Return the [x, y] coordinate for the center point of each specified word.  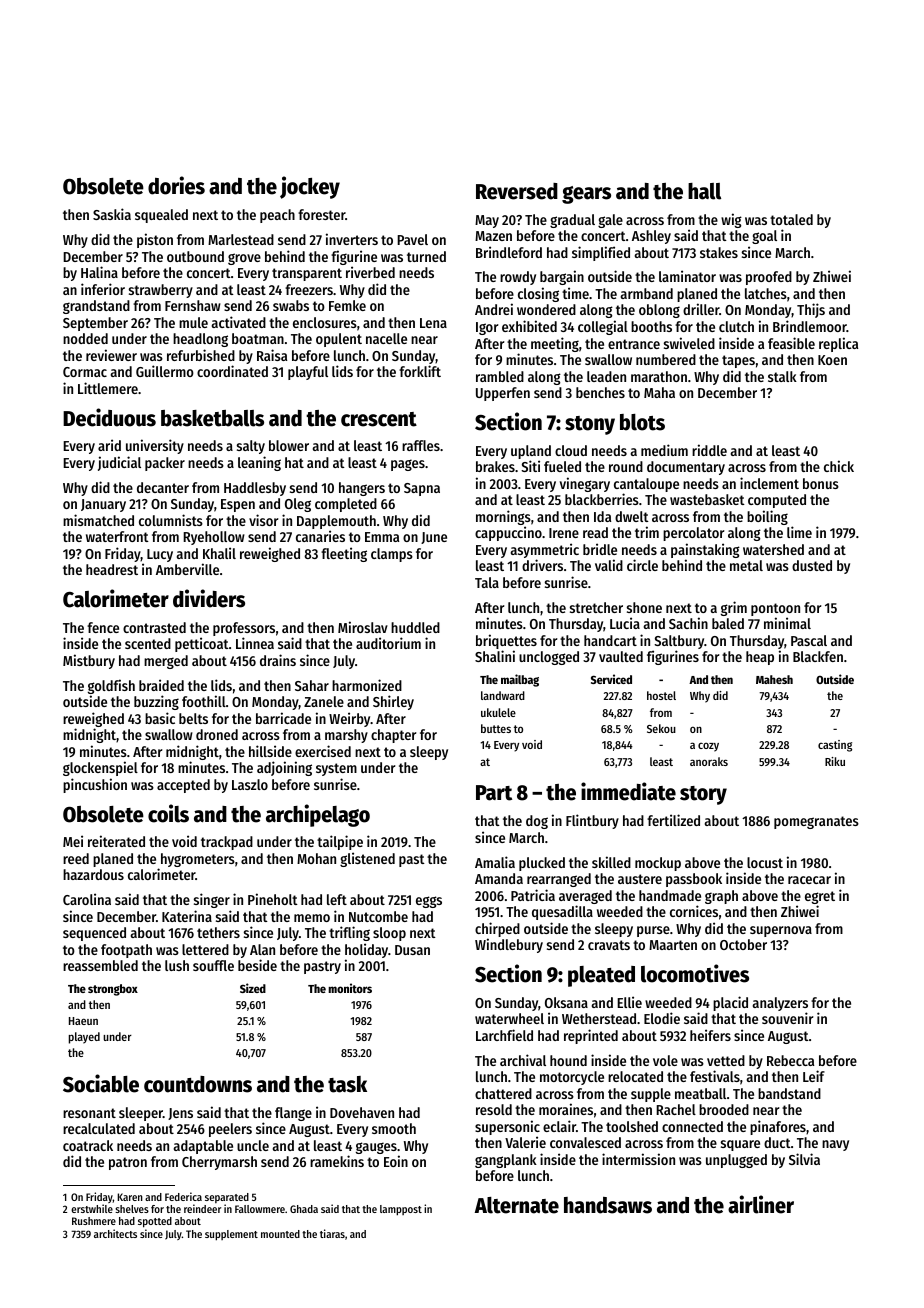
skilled [611, 862]
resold [494, 1109]
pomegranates [816, 822]
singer [212, 900]
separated [227, 1198]
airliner [761, 1204]
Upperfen [503, 394]
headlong [200, 340]
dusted [812, 565]
